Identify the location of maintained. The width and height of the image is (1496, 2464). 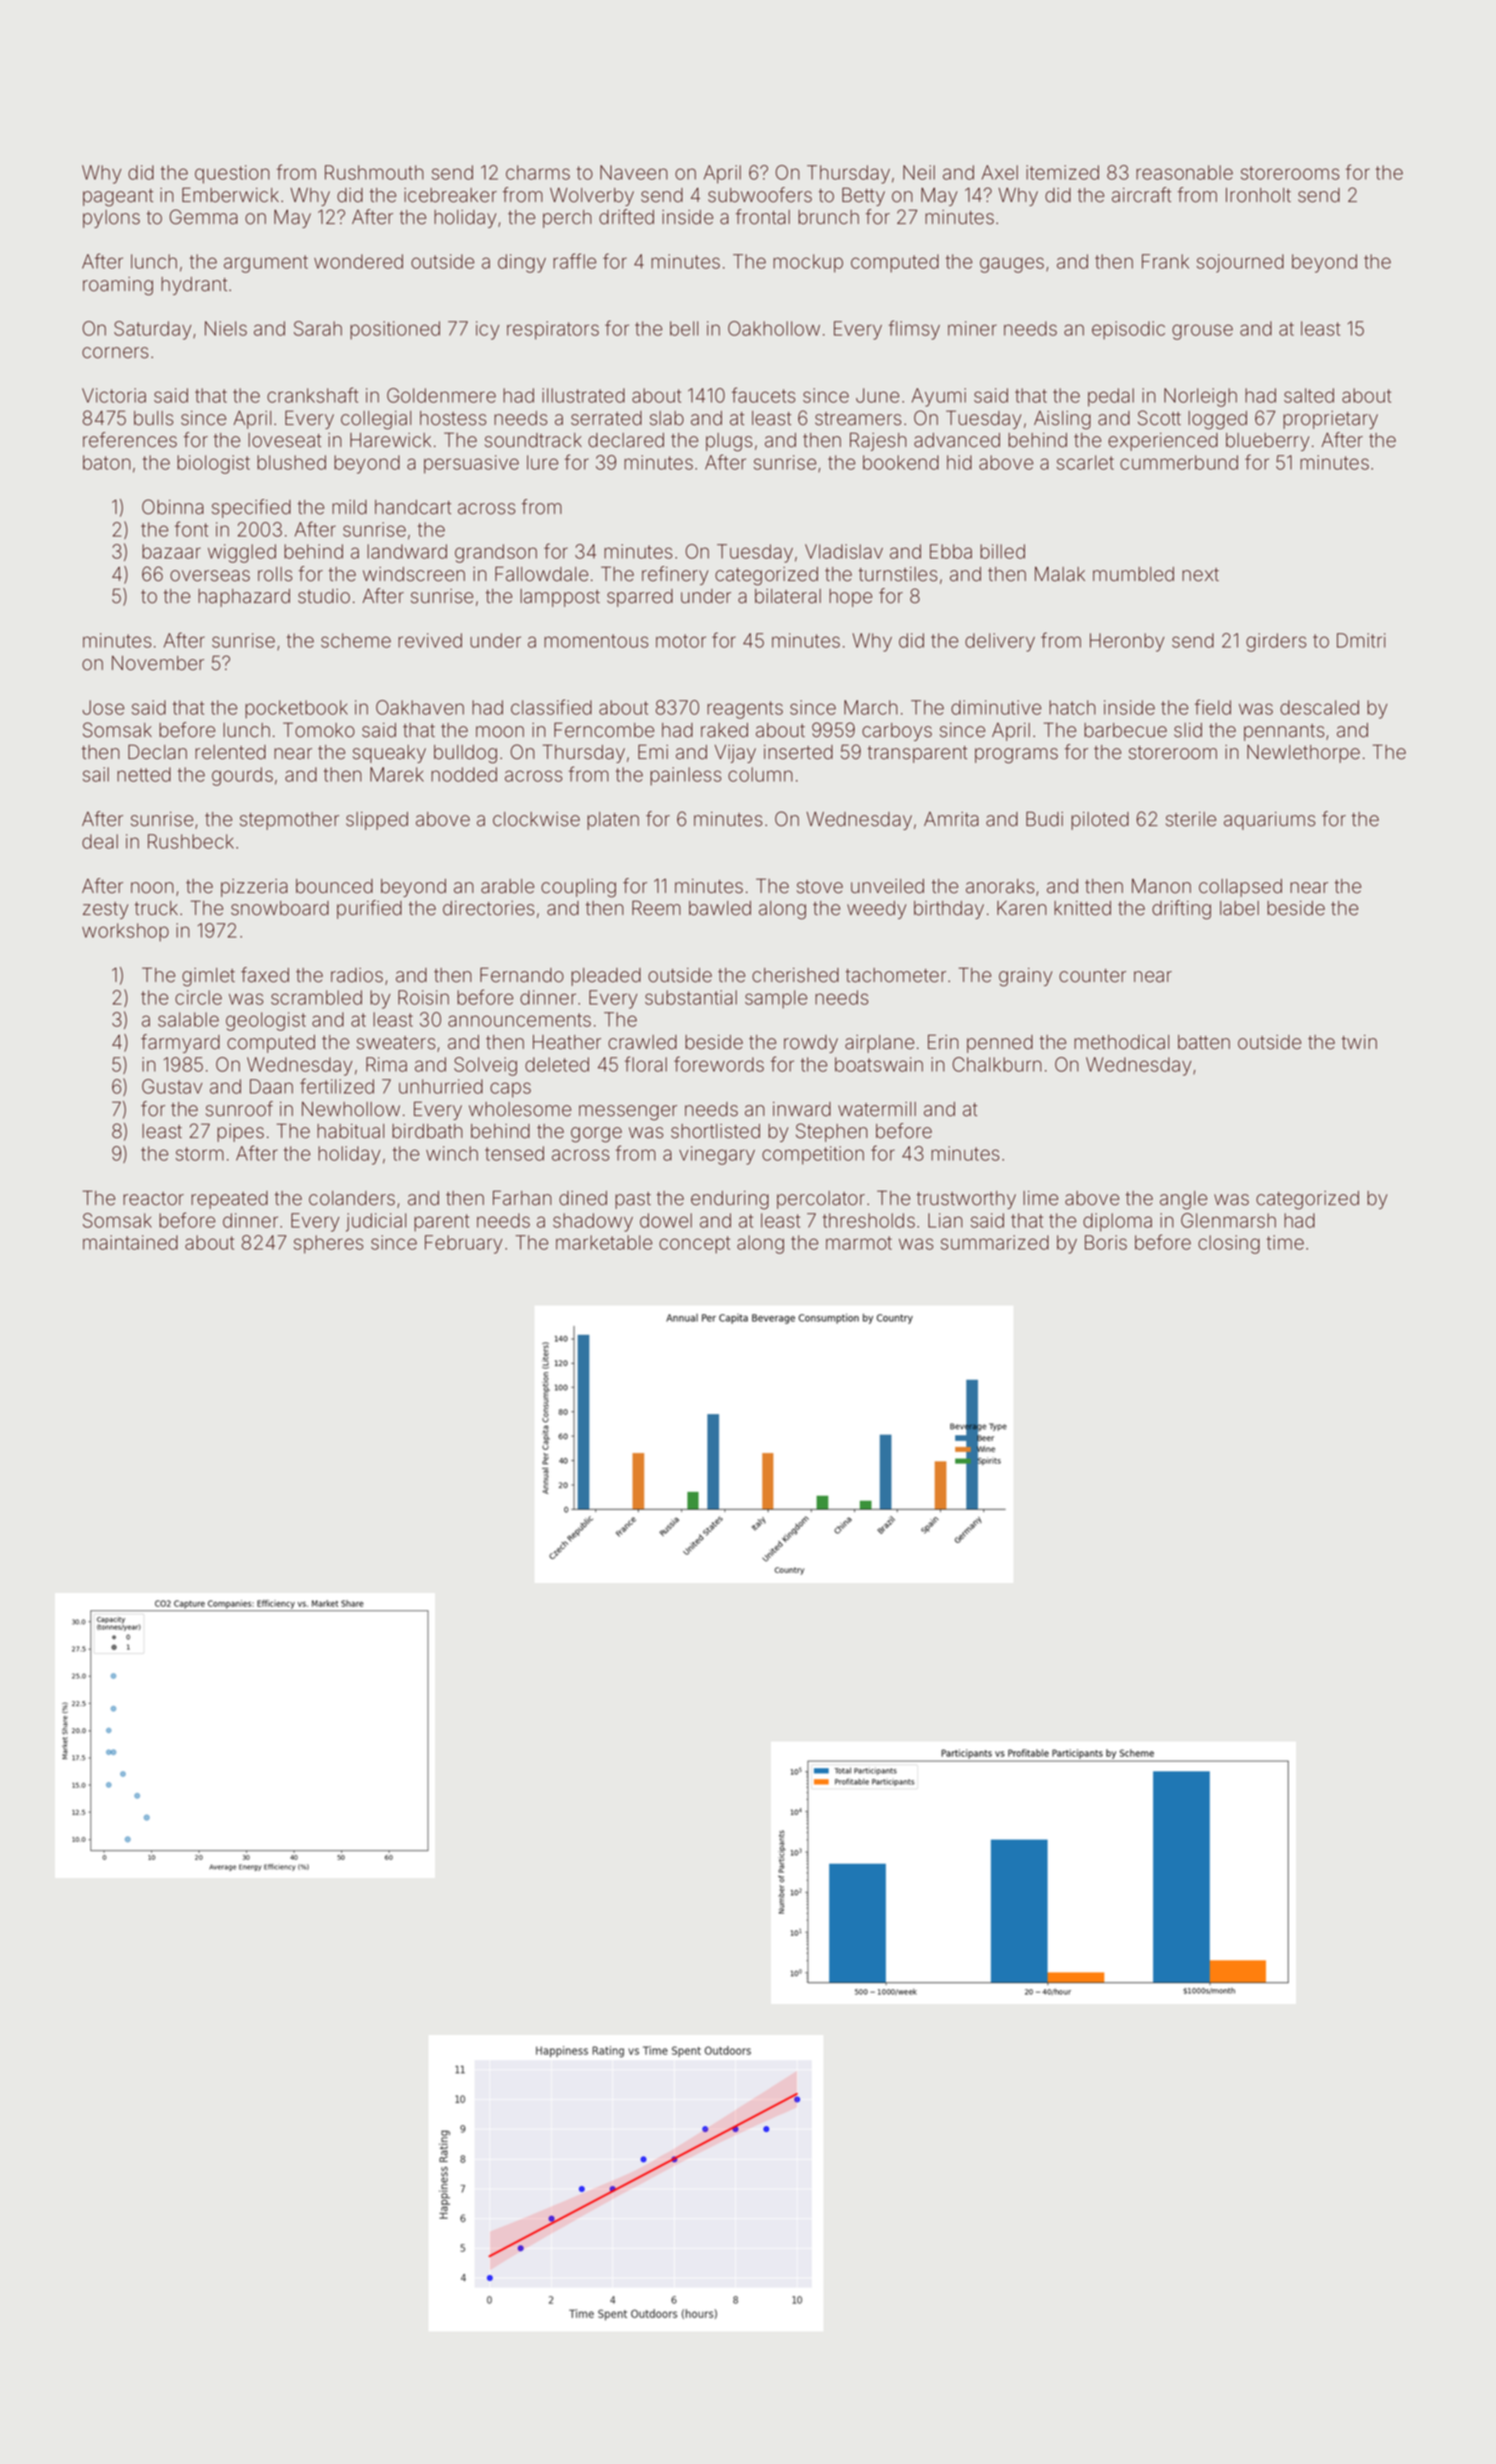
(130, 1242).
